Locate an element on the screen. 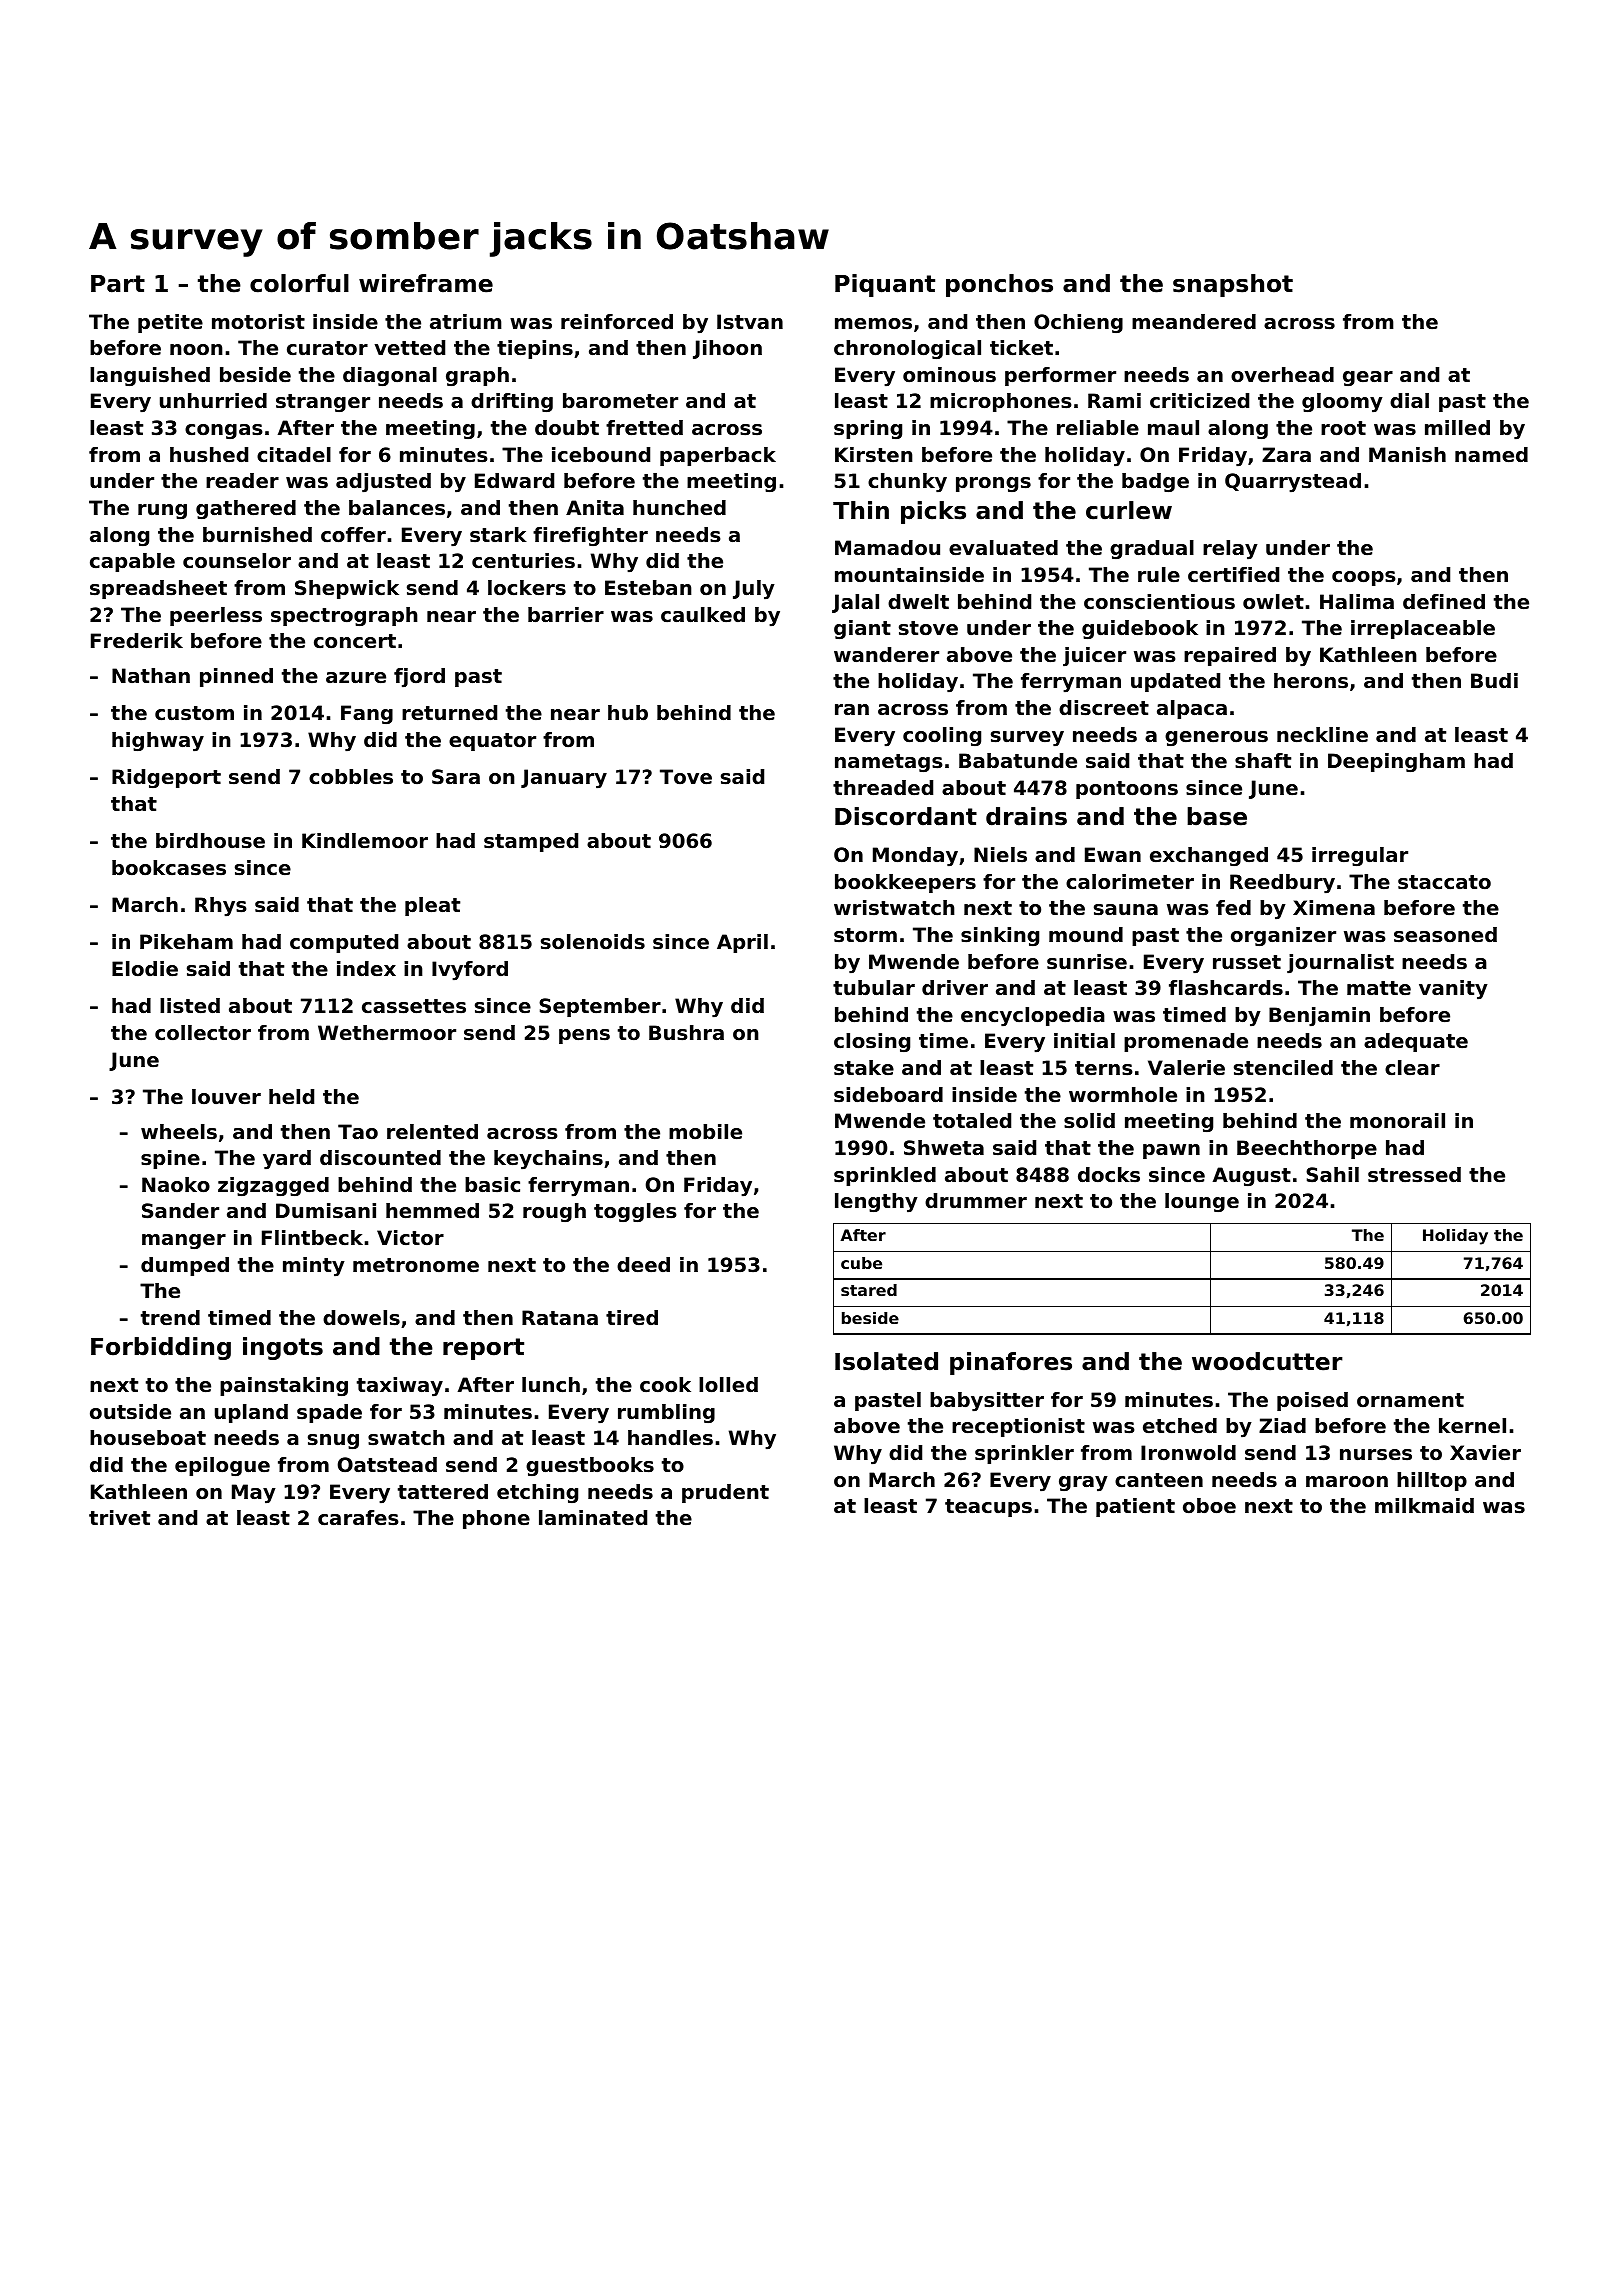 The height and width of the screenshot is (2292, 1620). repaired is located at coordinates (1230, 656).
